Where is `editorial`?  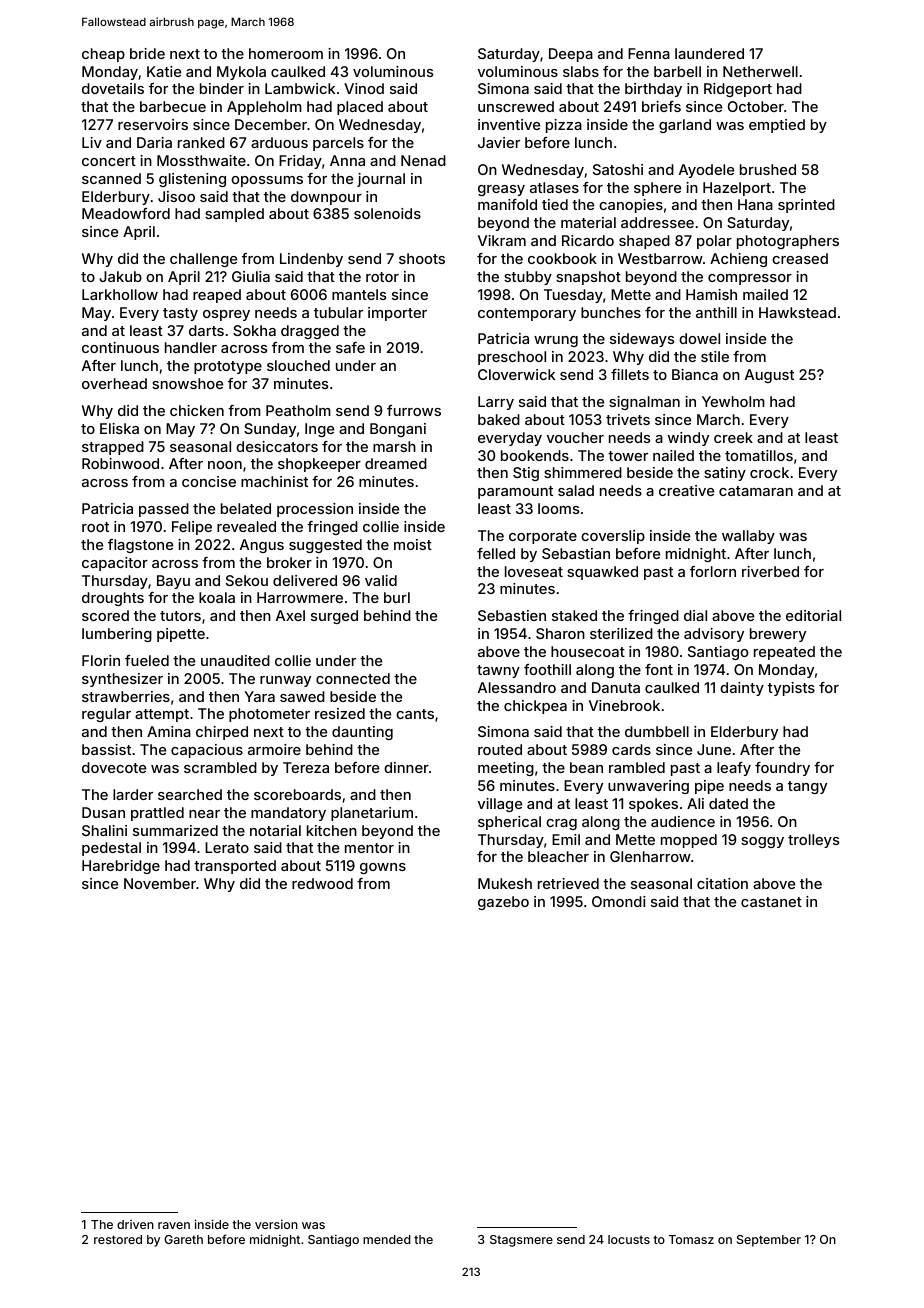 editorial is located at coordinates (813, 615).
